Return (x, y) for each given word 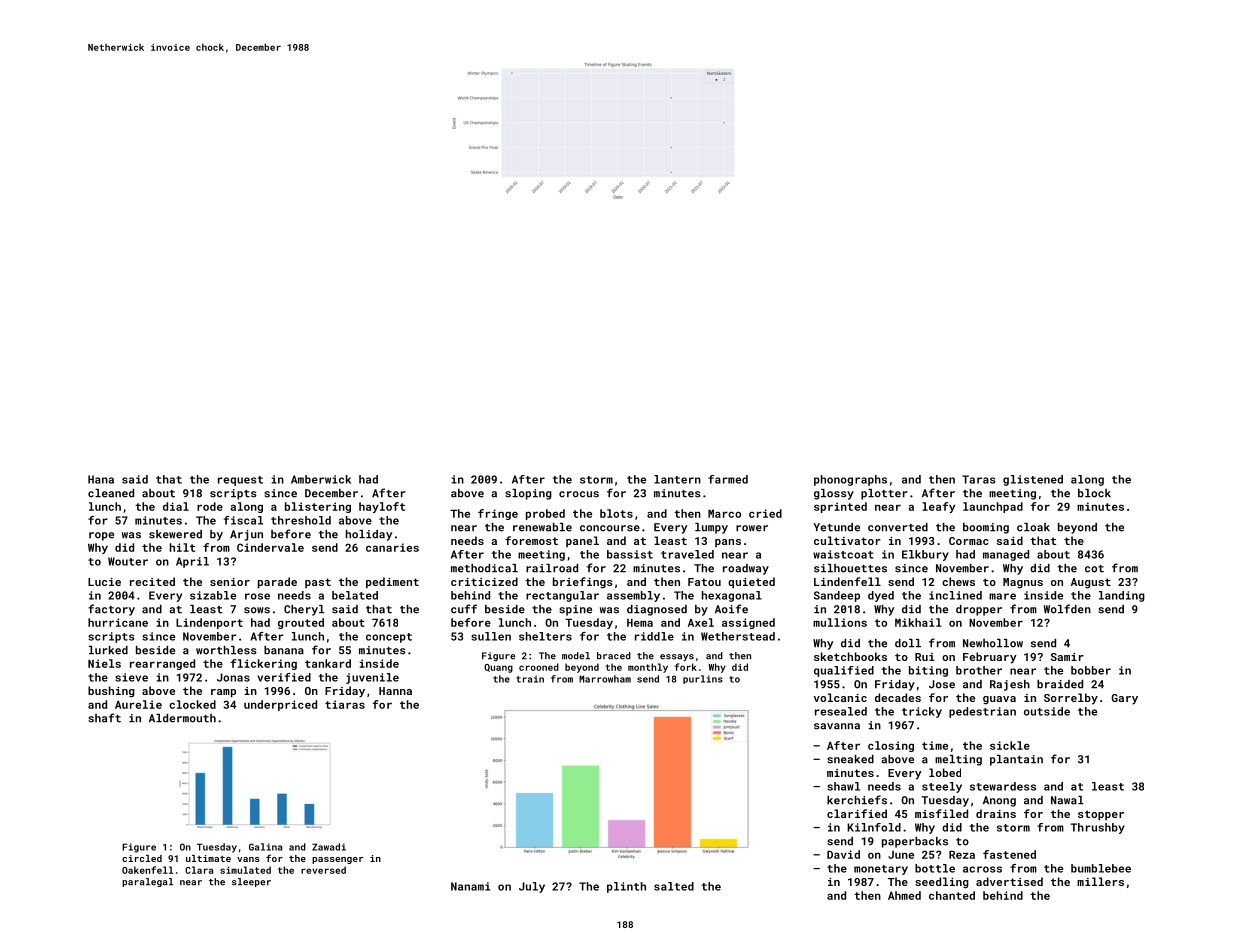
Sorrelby (1071, 699)
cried (765, 513)
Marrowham (605, 679)
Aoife (731, 609)
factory (111, 610)
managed (1006, 555)
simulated (245, 870)
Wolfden (1067, 609)
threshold (301, 520)
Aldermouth (182, 718)
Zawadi (329, 847)
